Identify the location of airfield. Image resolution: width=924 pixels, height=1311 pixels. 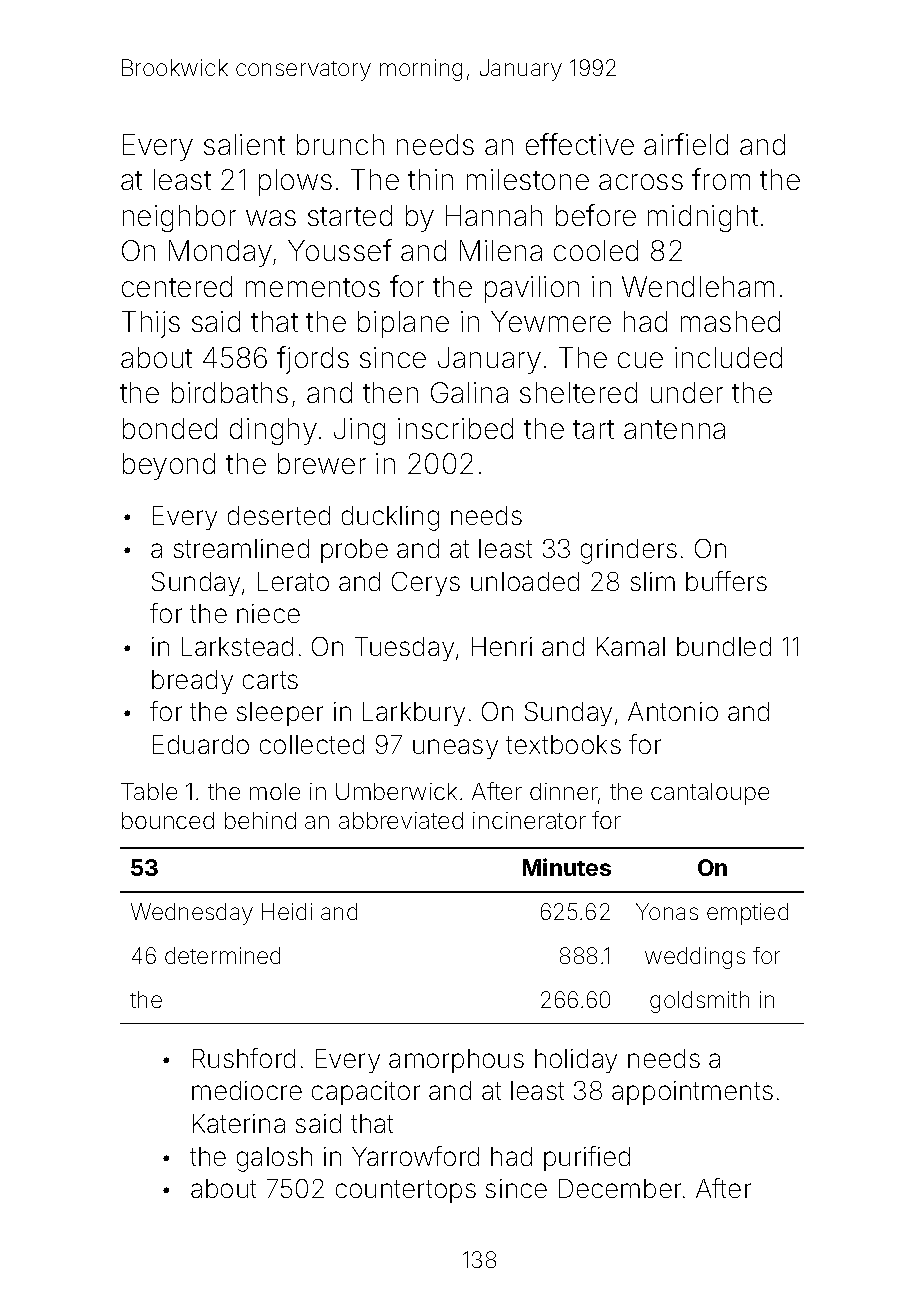
(686, 144).
